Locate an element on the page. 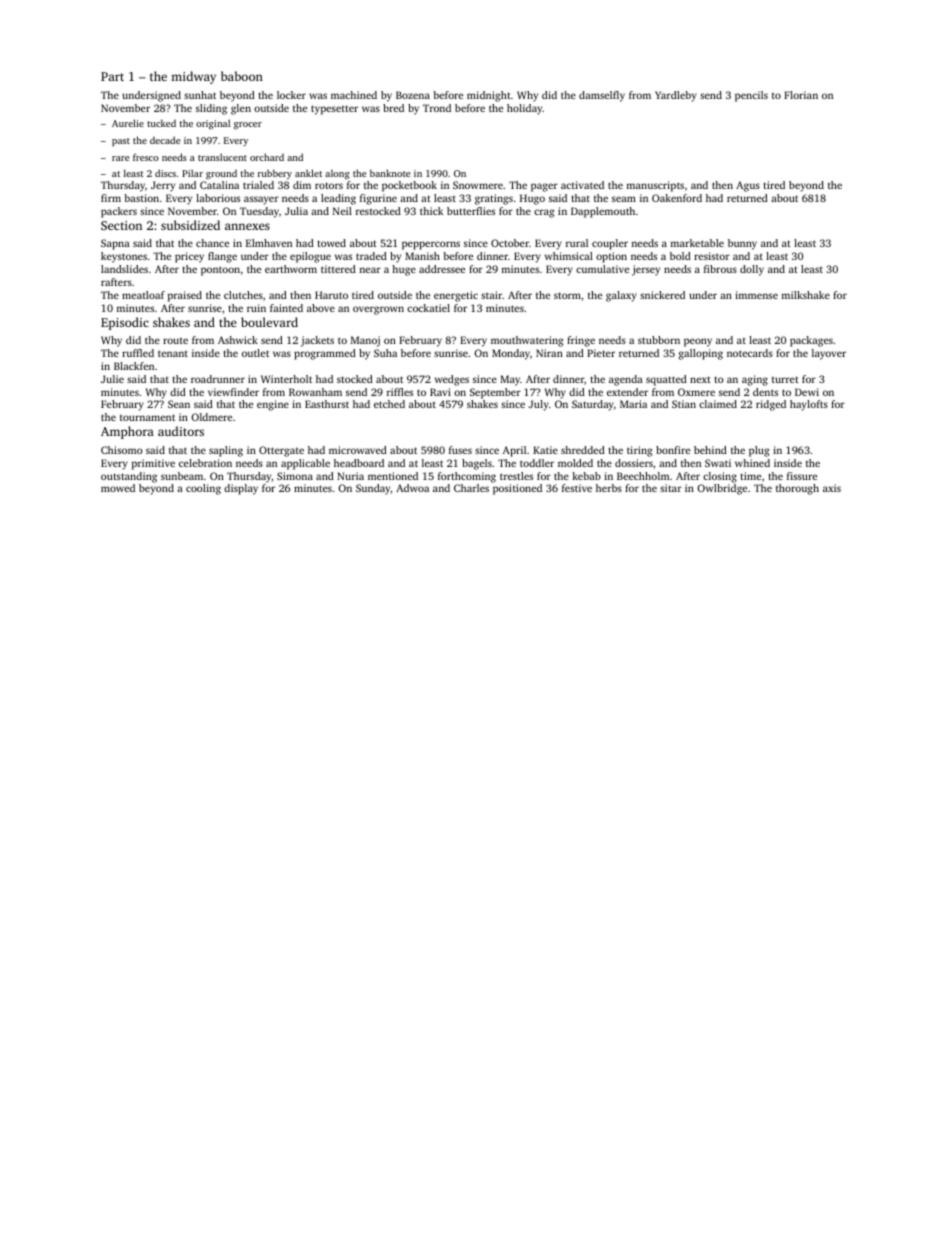  midnight is located at coordinates (489, 96).
